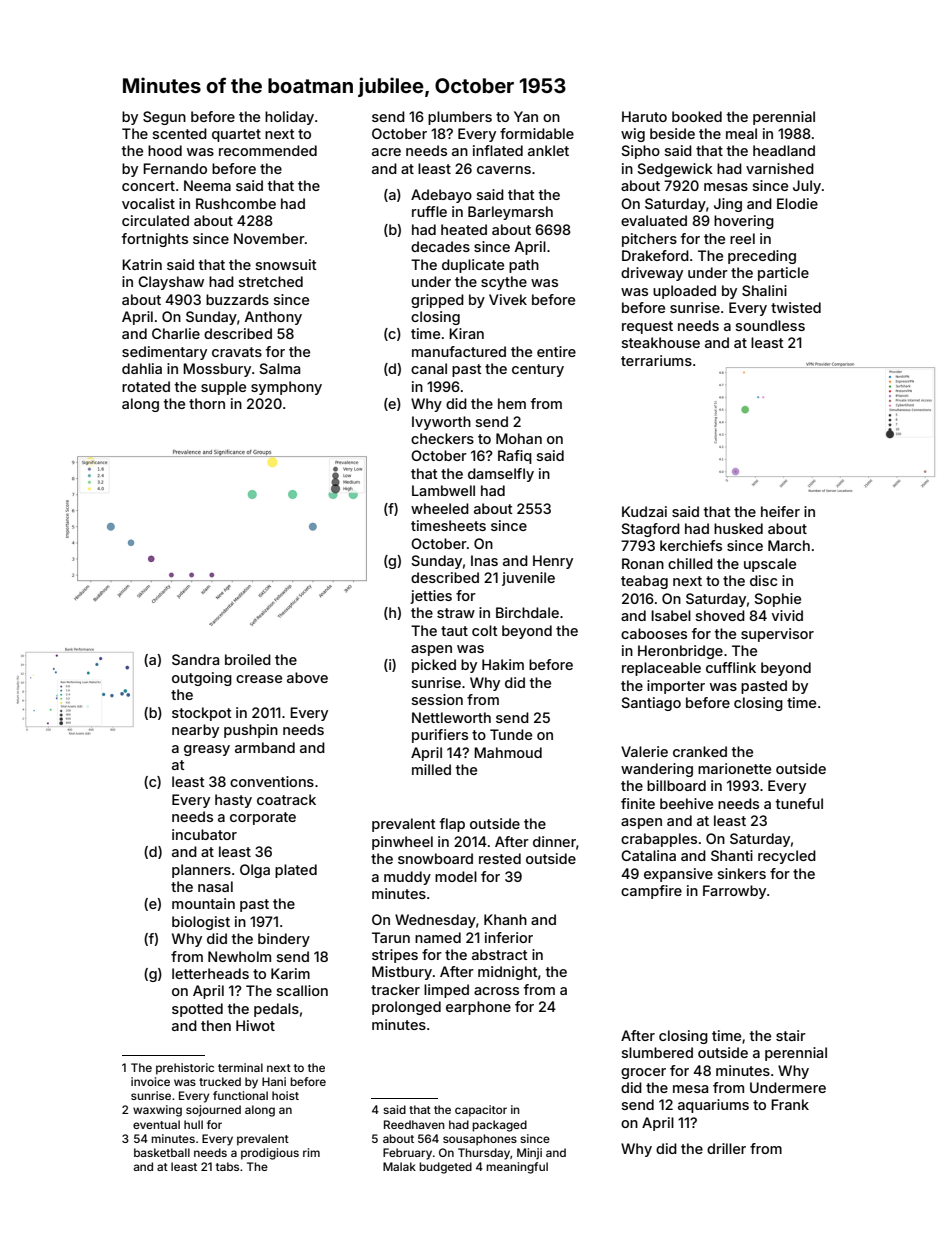 The height and width of the screenshot is (1233, 952). Describe the element at coordinates (399, 1166) in the screenshot. I see `Malak` at that location.
